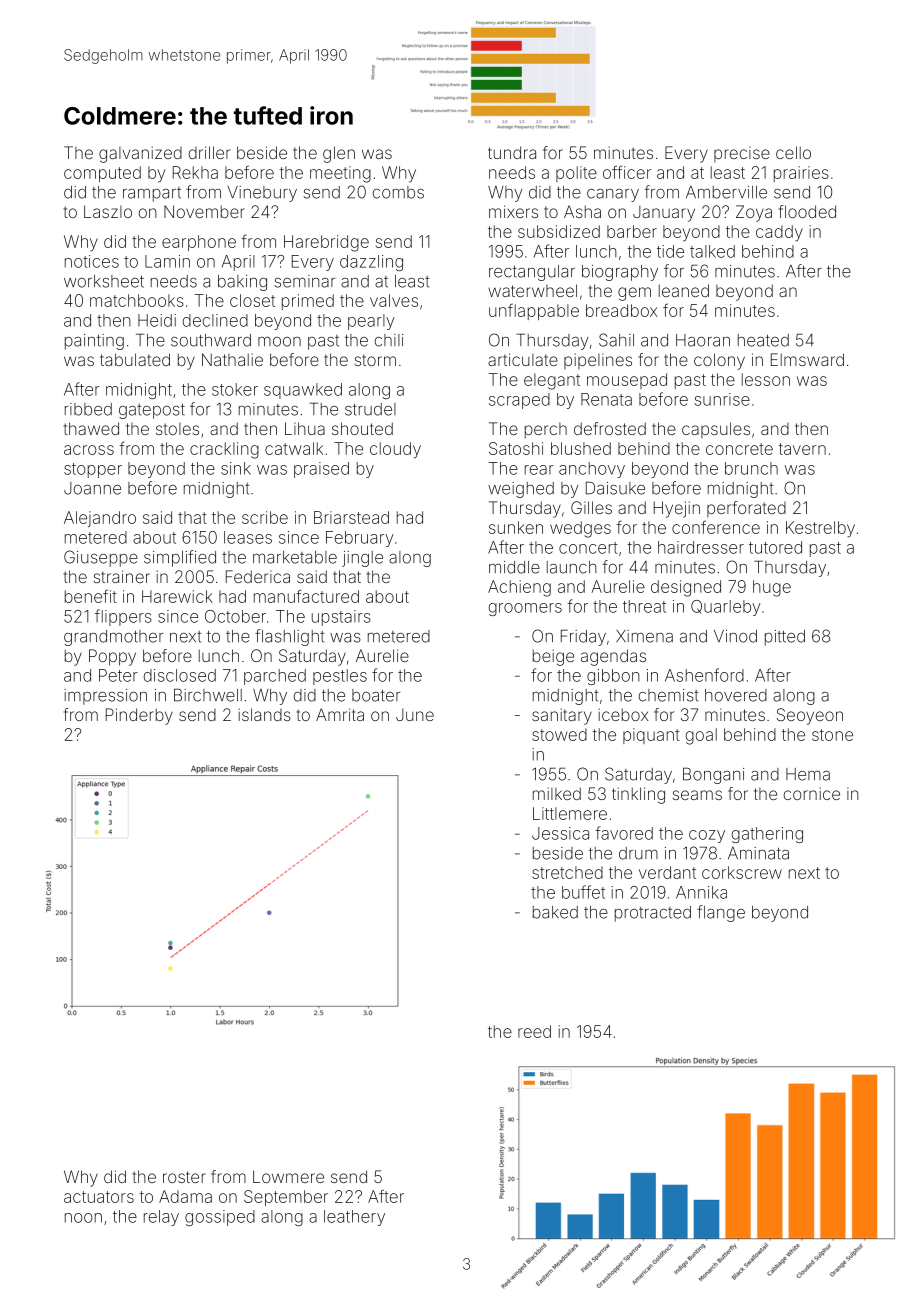 This document has width=924, height=1314. Describe the element at coordinates (394, 300) in the document. I see `valves` at that location.
